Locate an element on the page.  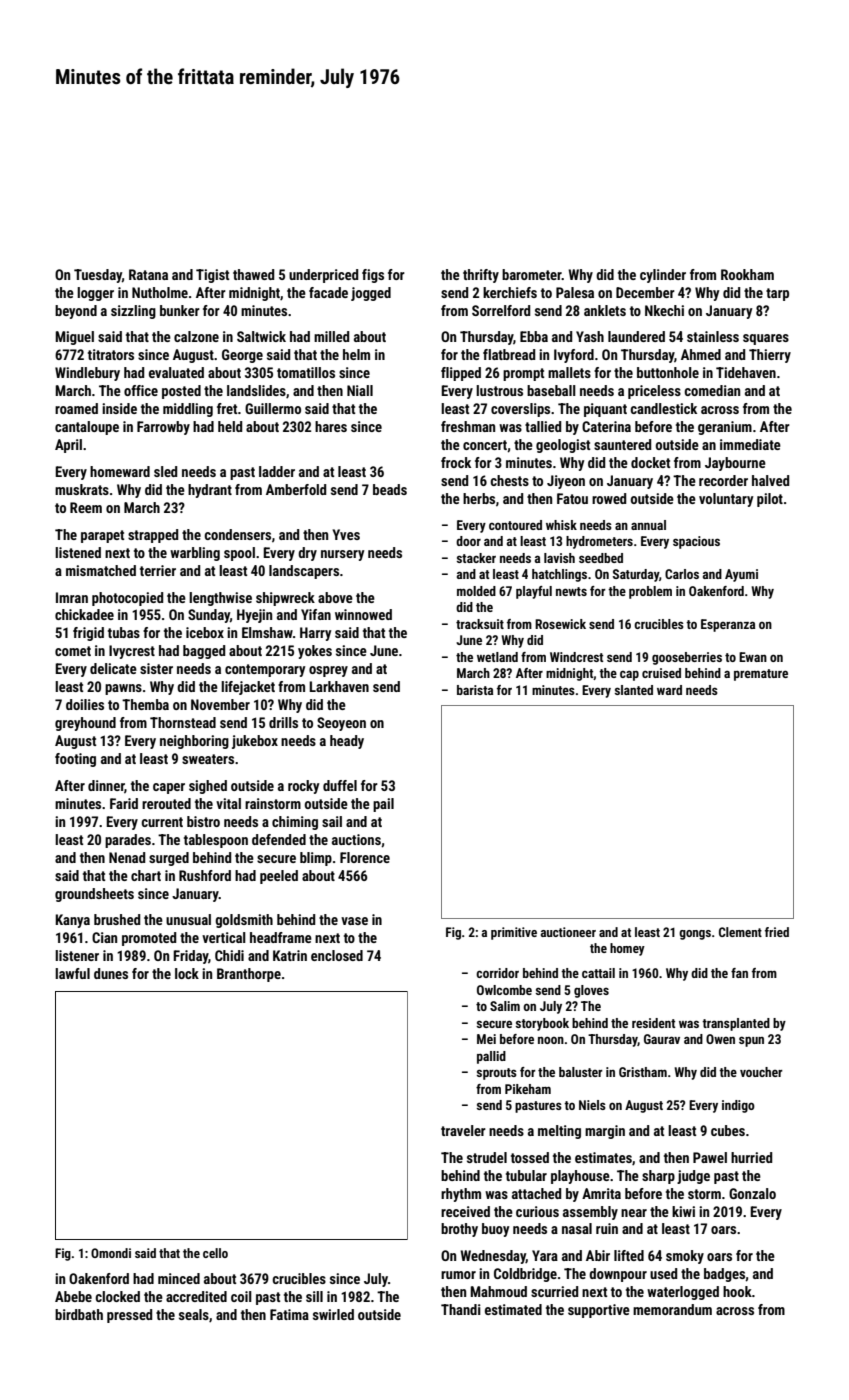
Rosewick is located at coordinates (560, 624).
